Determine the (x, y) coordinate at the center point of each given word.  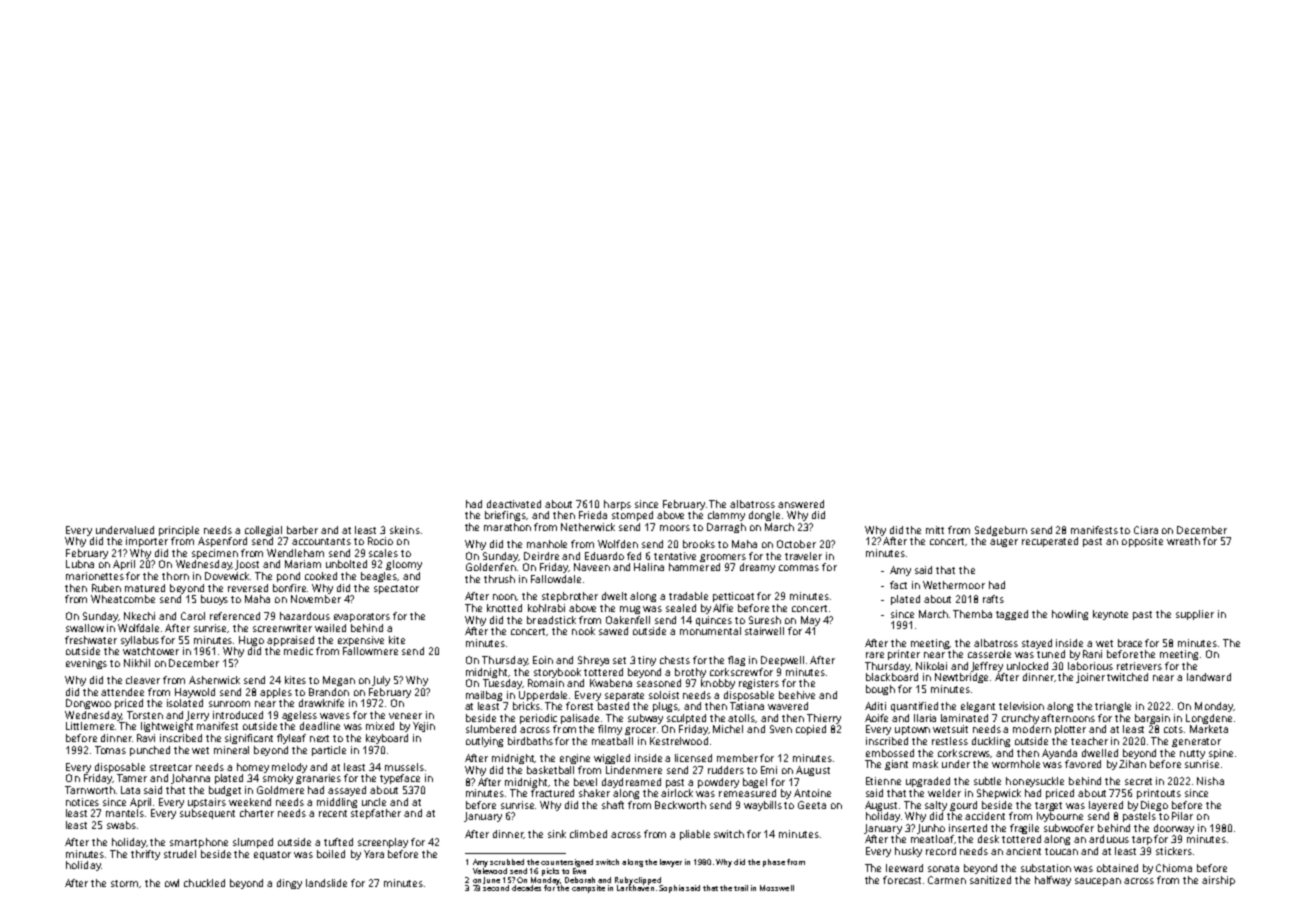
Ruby (624, 881)
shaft (613, 805)
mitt (935, 530)
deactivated (514, 504)
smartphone (199, 843)
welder (944, 793)
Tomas (110, 750)
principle (179, 531)
